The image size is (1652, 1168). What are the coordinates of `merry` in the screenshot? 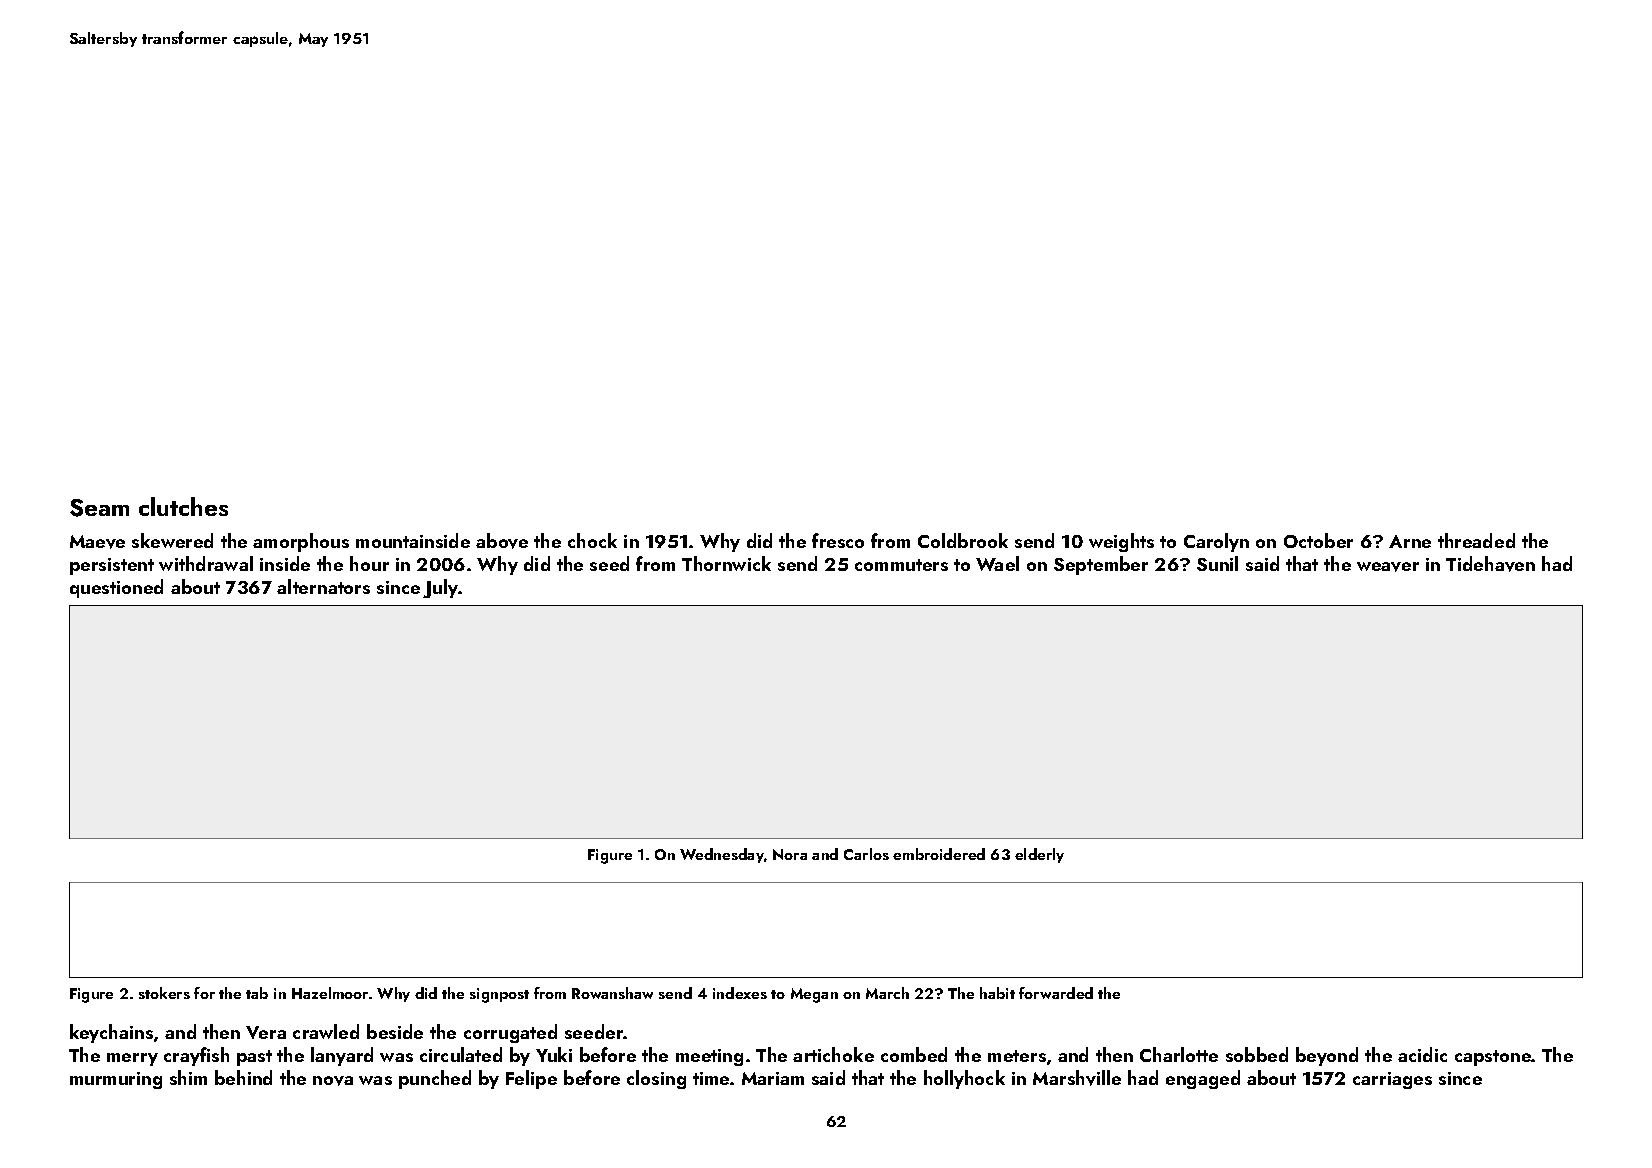 It's located at (132, 1059).
